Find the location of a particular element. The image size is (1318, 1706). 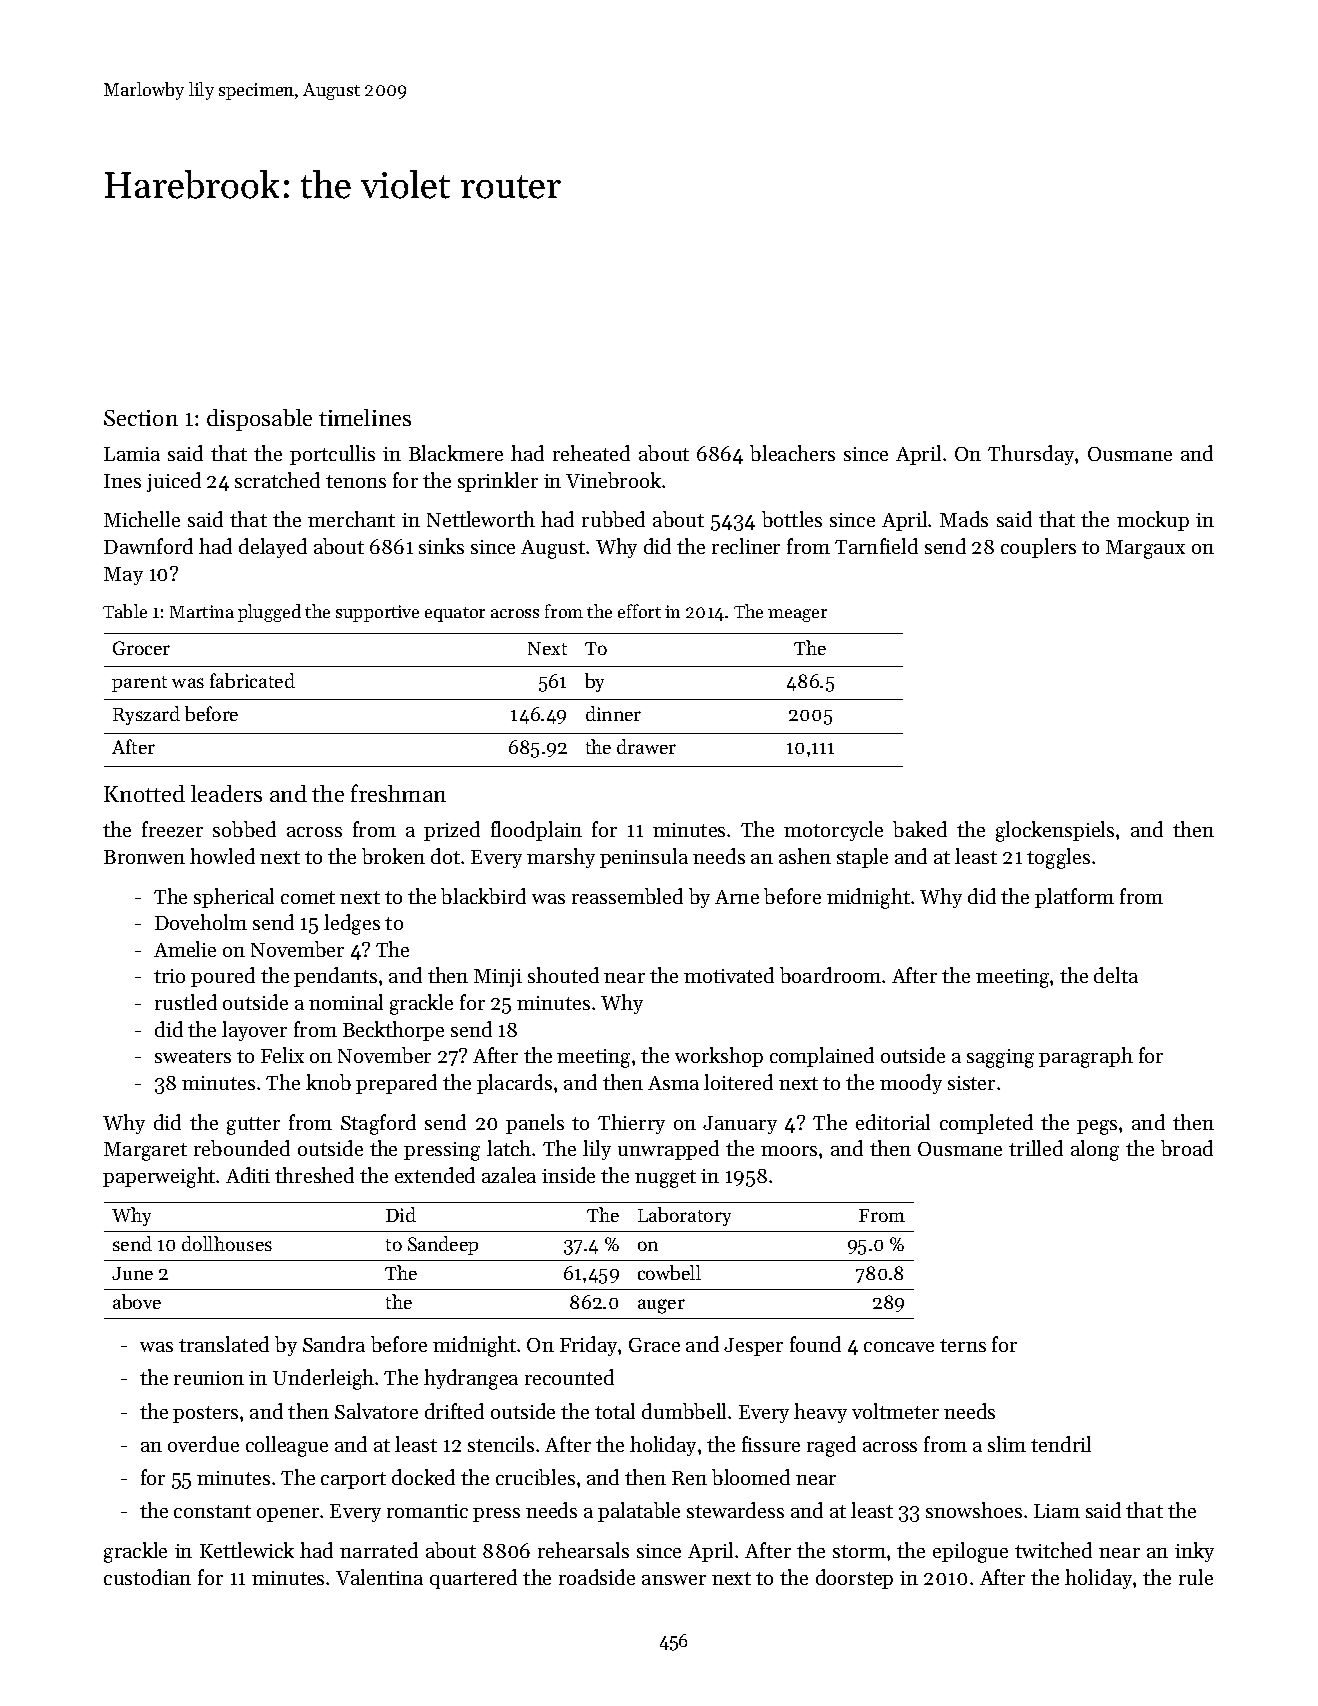

motivated is located at coordinates (729, 975).
